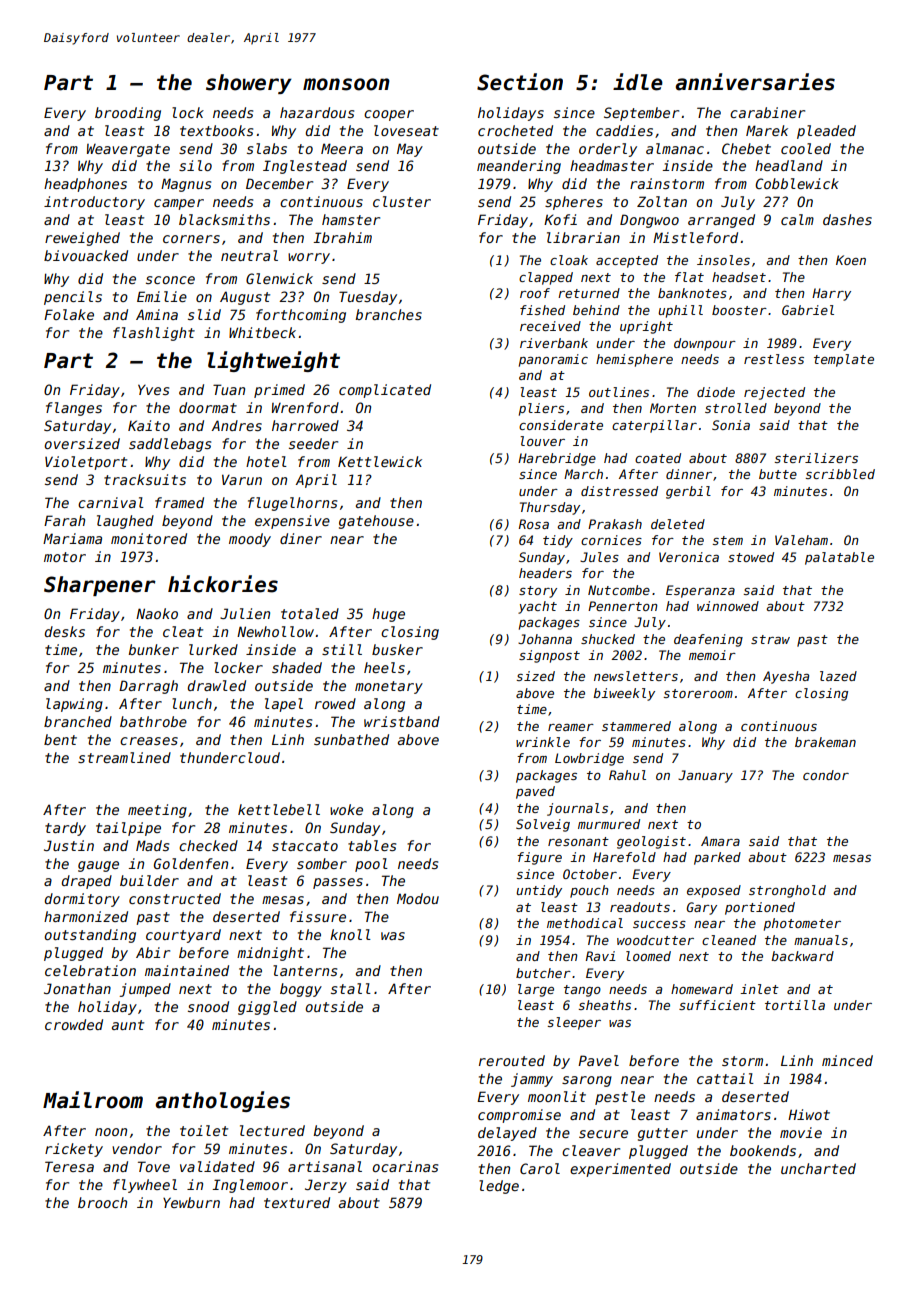 This image has height=1308, width=924. What do you see at coordinates (94, 203) in the image?
I see `introductory` at bounding box center [94, 203].
